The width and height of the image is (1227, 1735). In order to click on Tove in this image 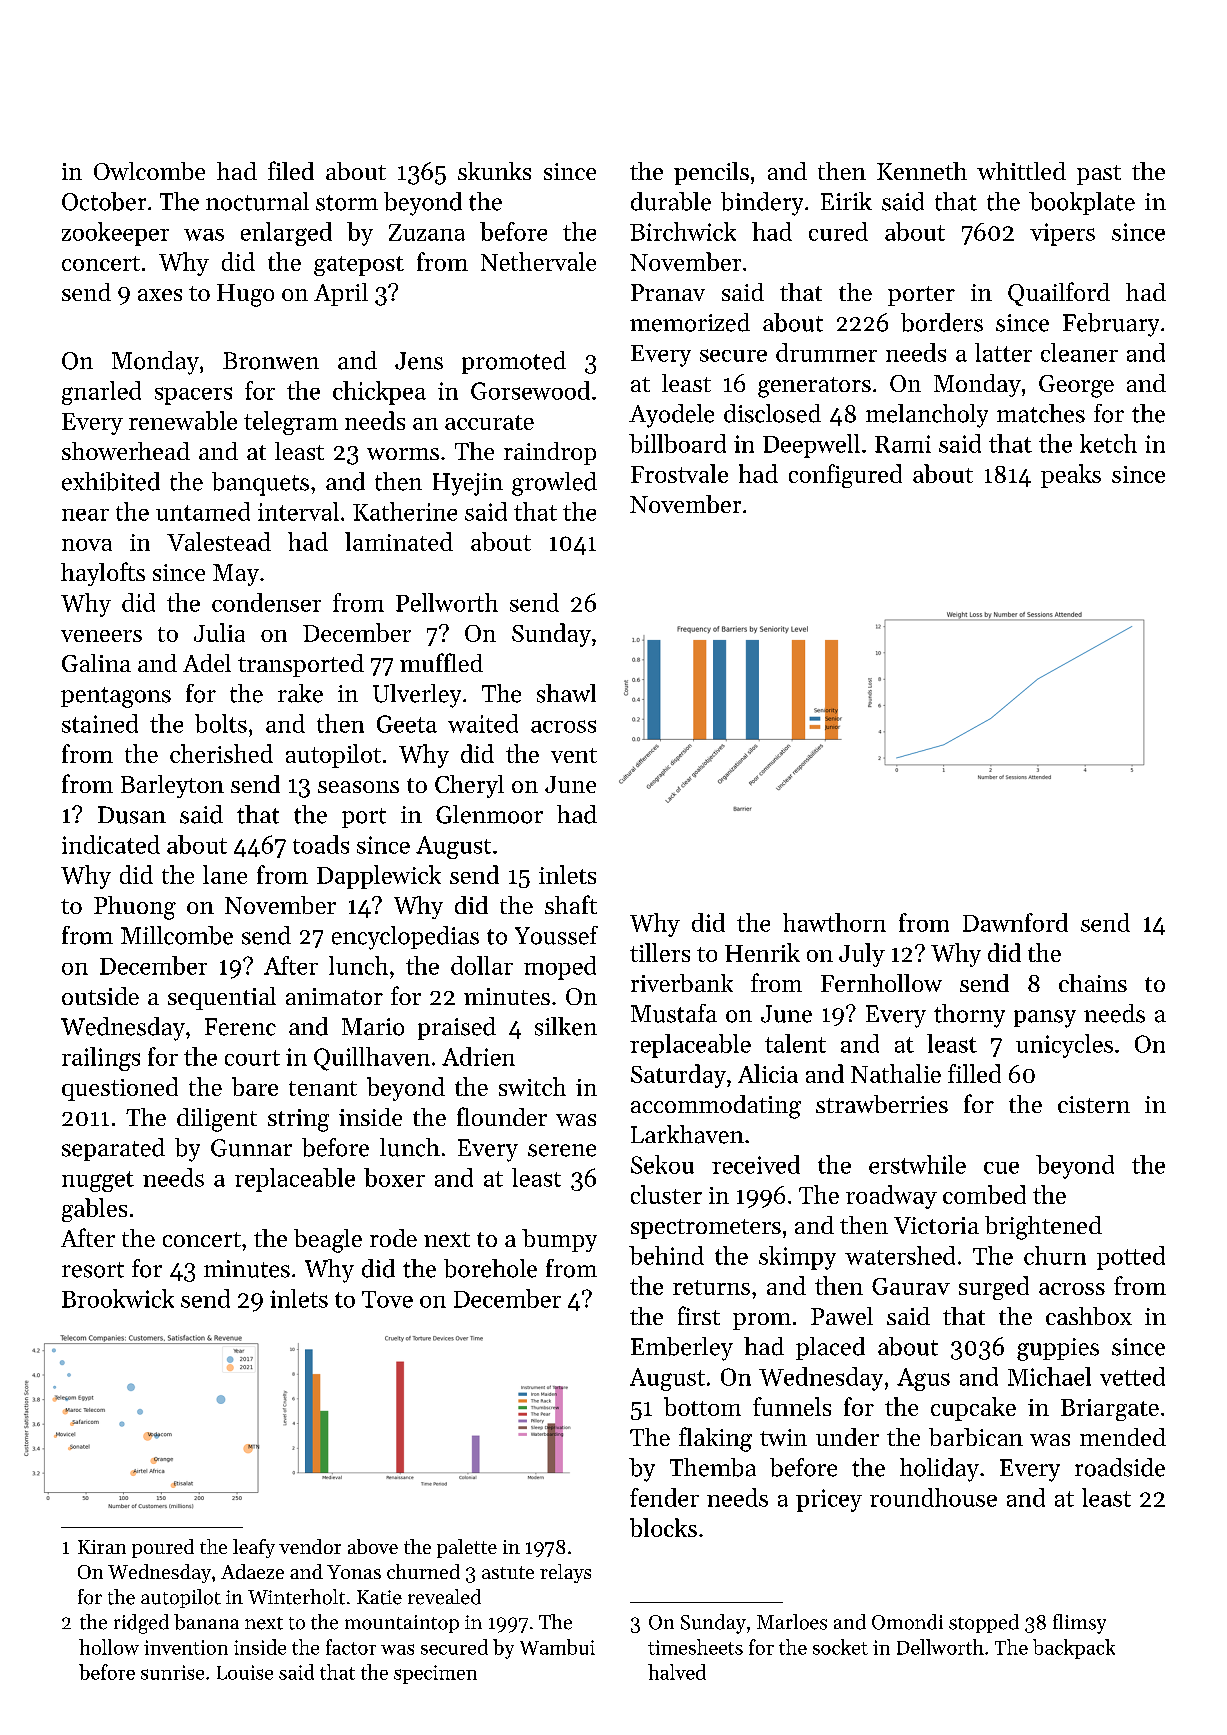, I will do `click(387, 1299)`.
